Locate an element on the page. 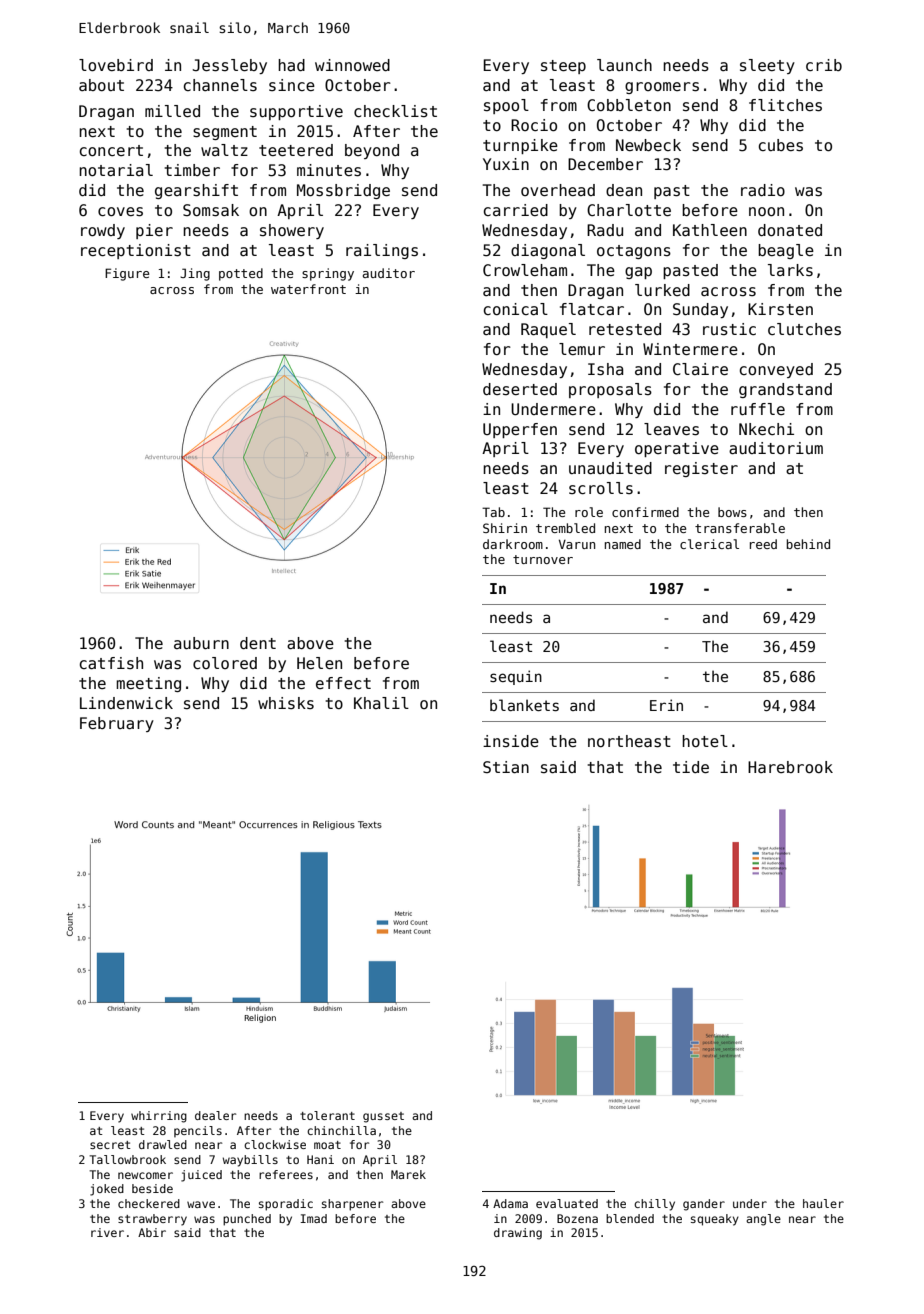 The height and width of the document is (1314, 924). lovebird is located at coordinates (116, 65).
